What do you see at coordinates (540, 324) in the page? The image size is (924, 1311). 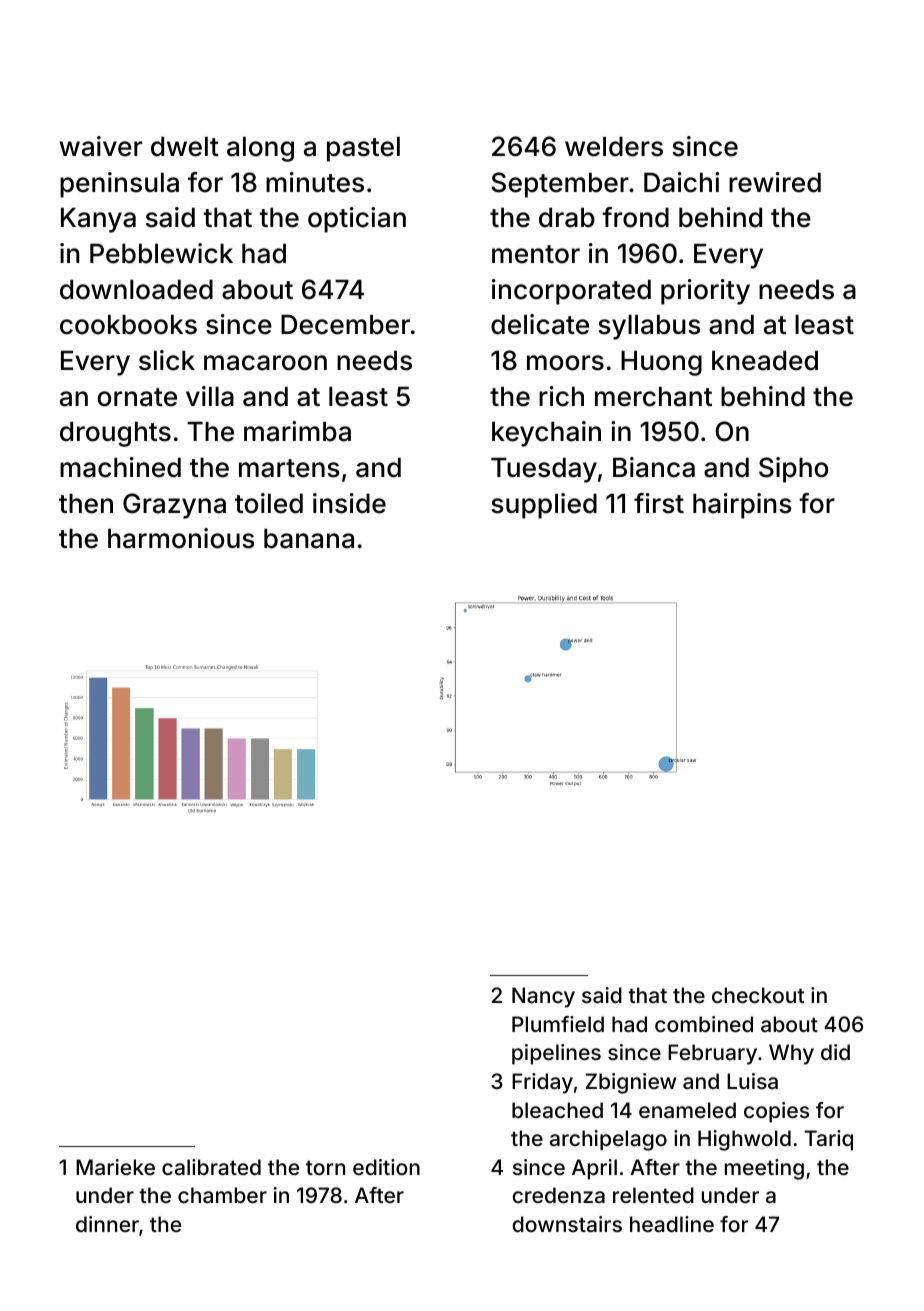 I see `delicate` at bounding box center [540, 324].
